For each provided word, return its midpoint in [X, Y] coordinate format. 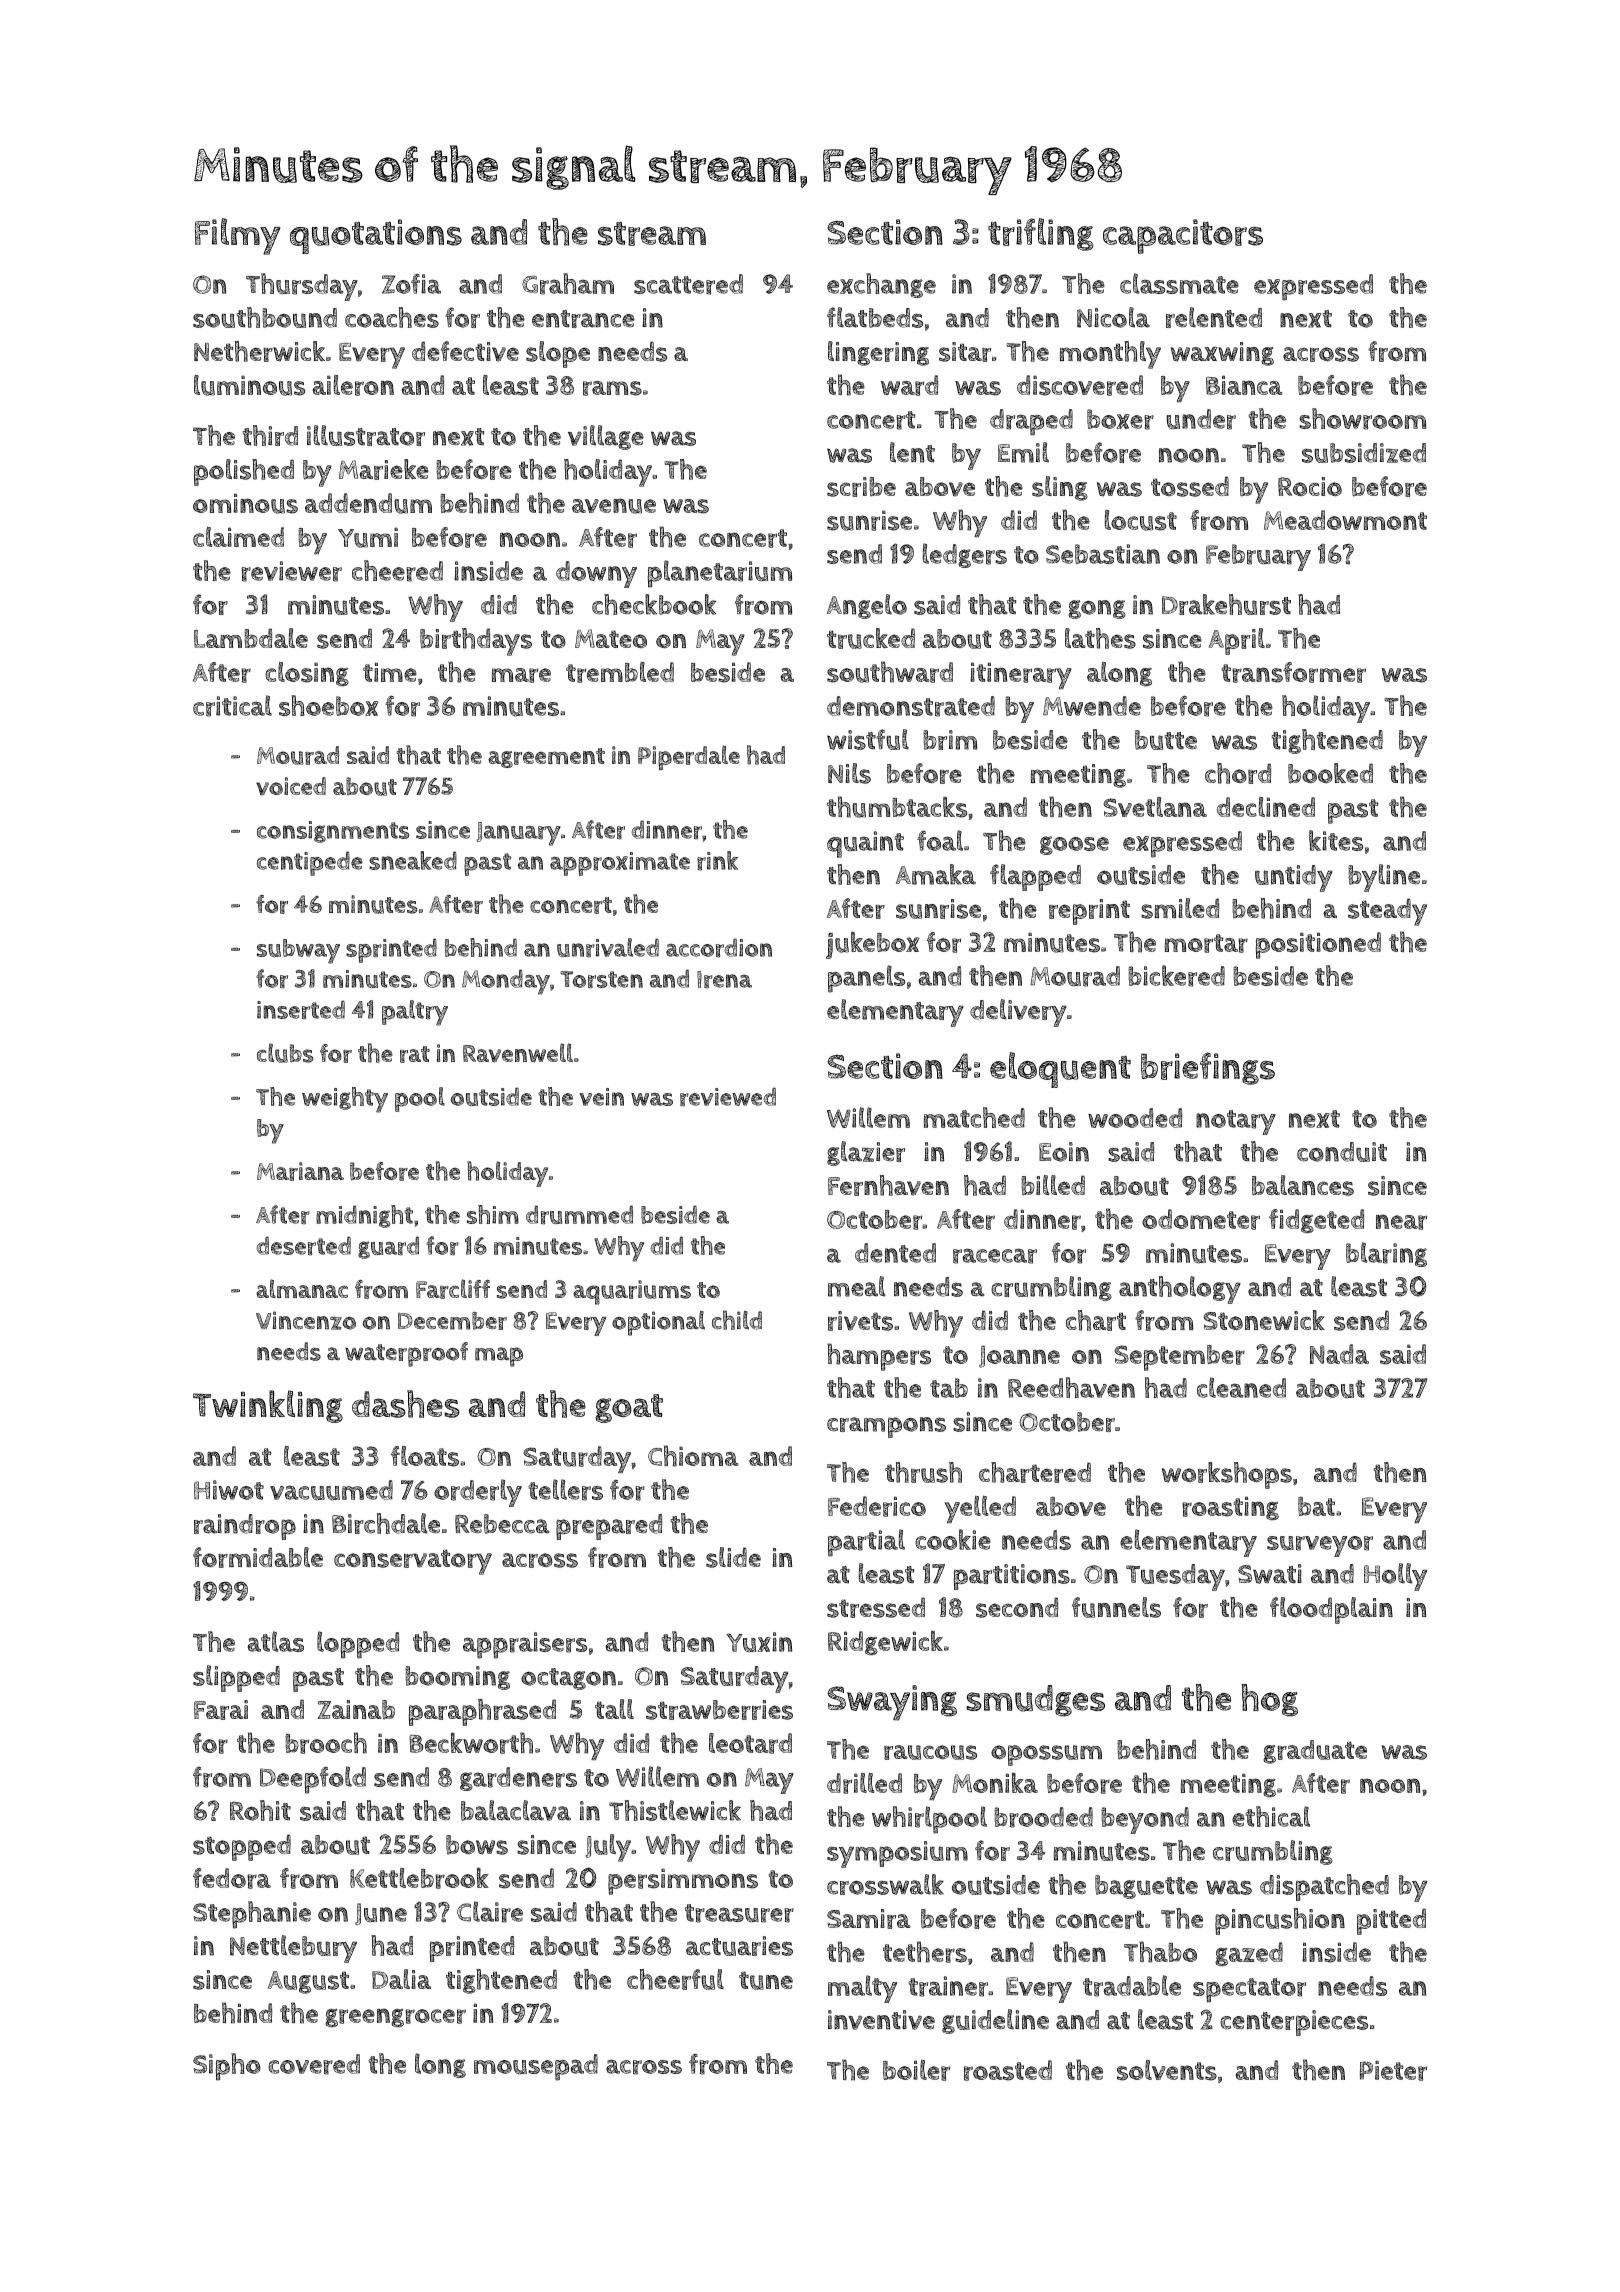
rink [717, 860]
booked [1330, 773]
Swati [1270, 1574]
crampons [886, 1427]
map [499, 1357]
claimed [238, 537]
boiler [916, 2070]
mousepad [536, 2067]
